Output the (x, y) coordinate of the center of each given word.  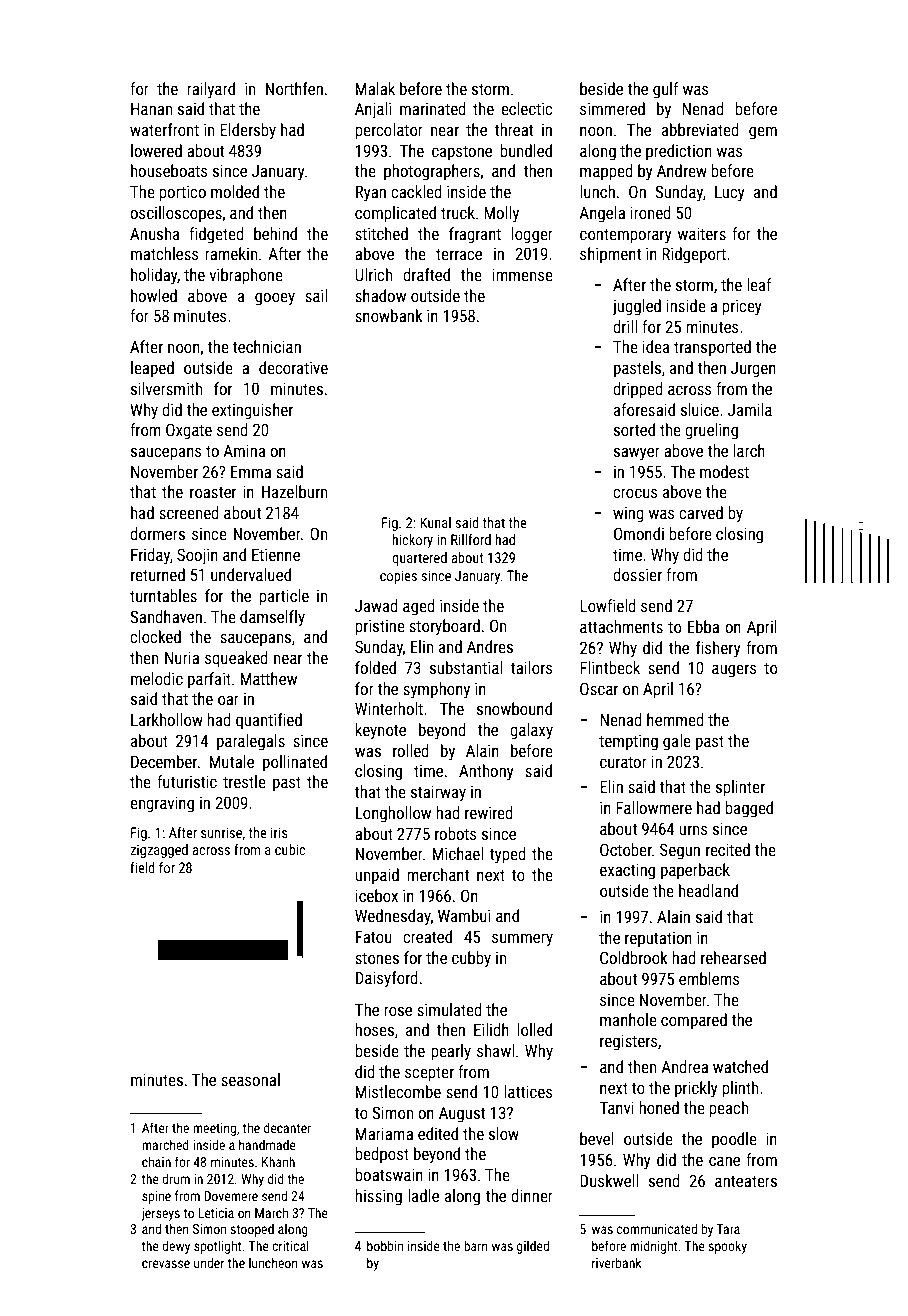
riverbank (617, 1262)
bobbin (385, 1245)
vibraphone (246, 276)
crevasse (166, 1264)
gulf (665, 90)
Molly (501, 214)
